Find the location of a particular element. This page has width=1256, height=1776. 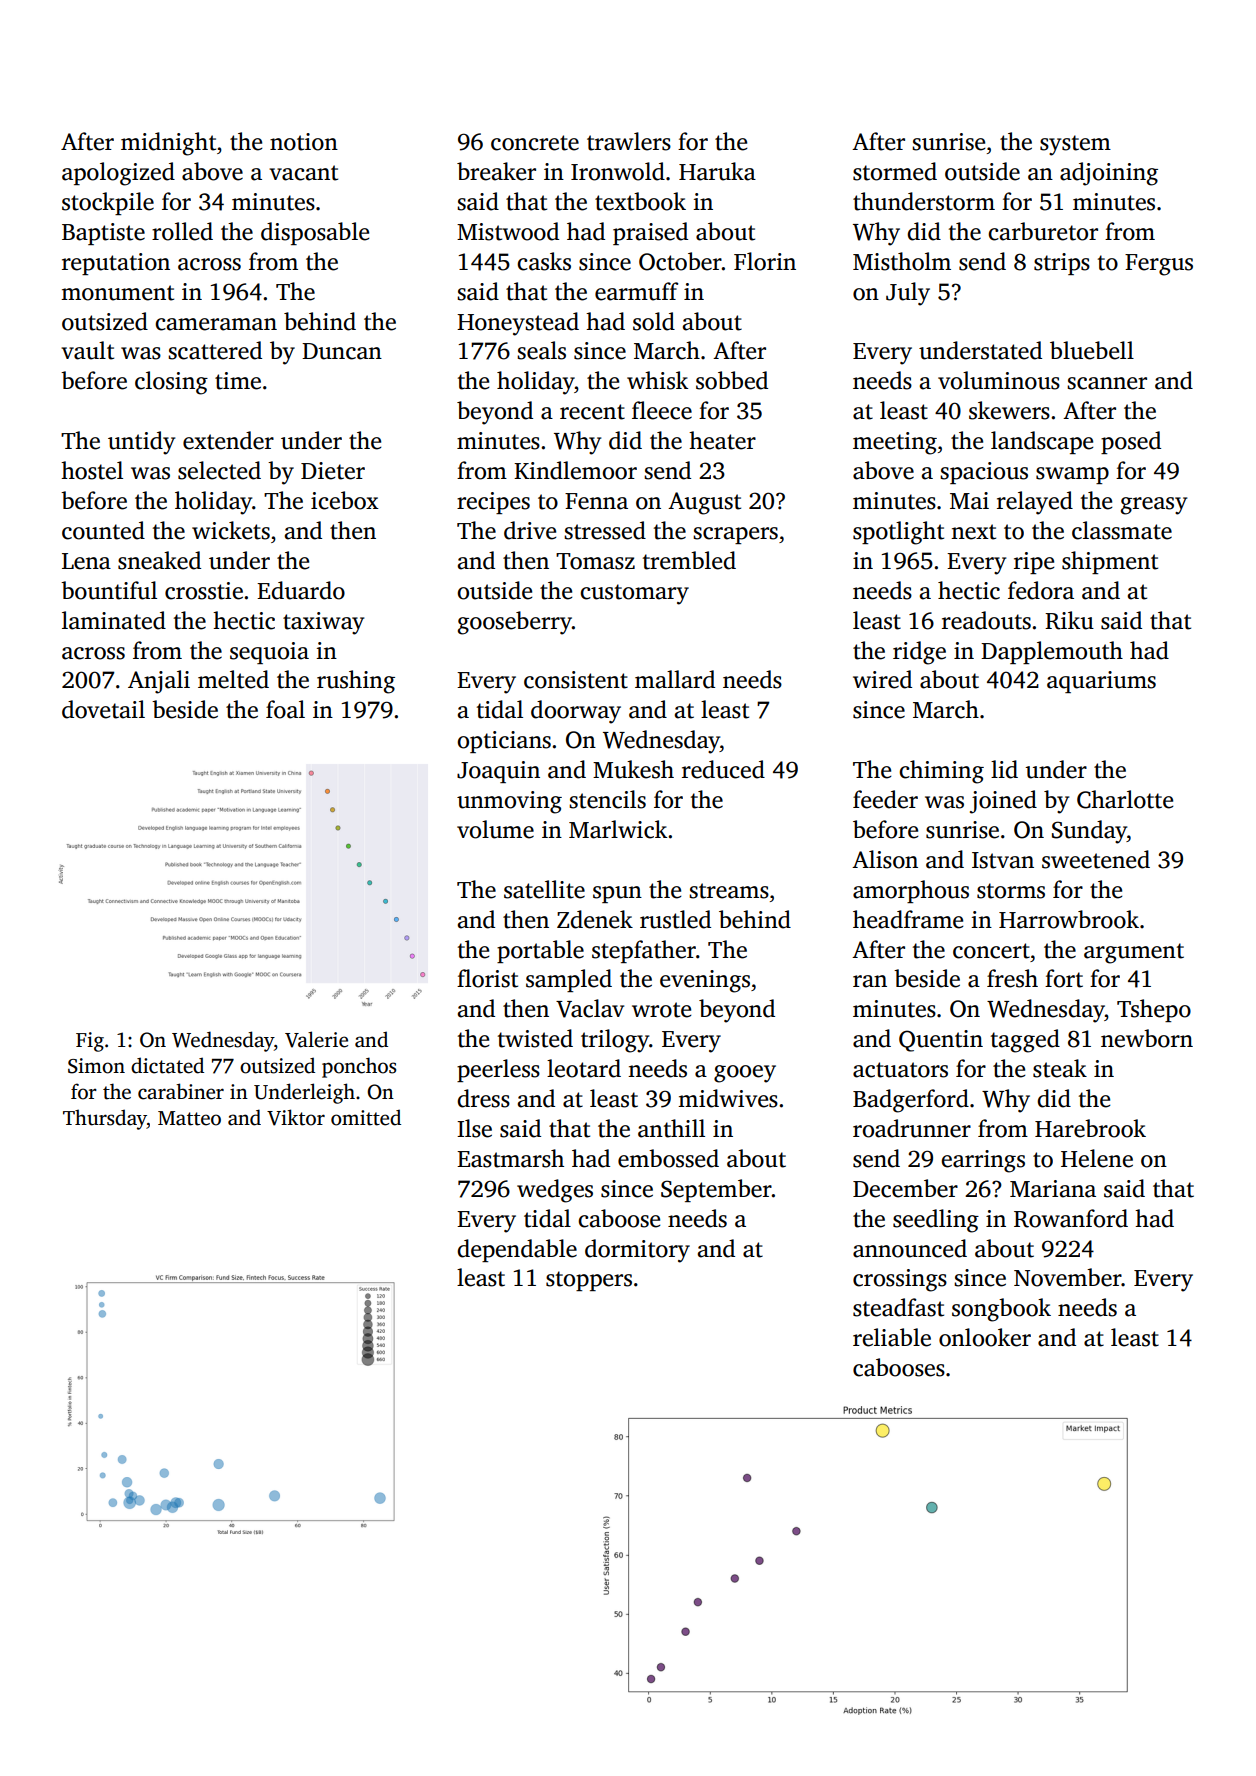

Fergus is located at coordinates (1159, 265).
